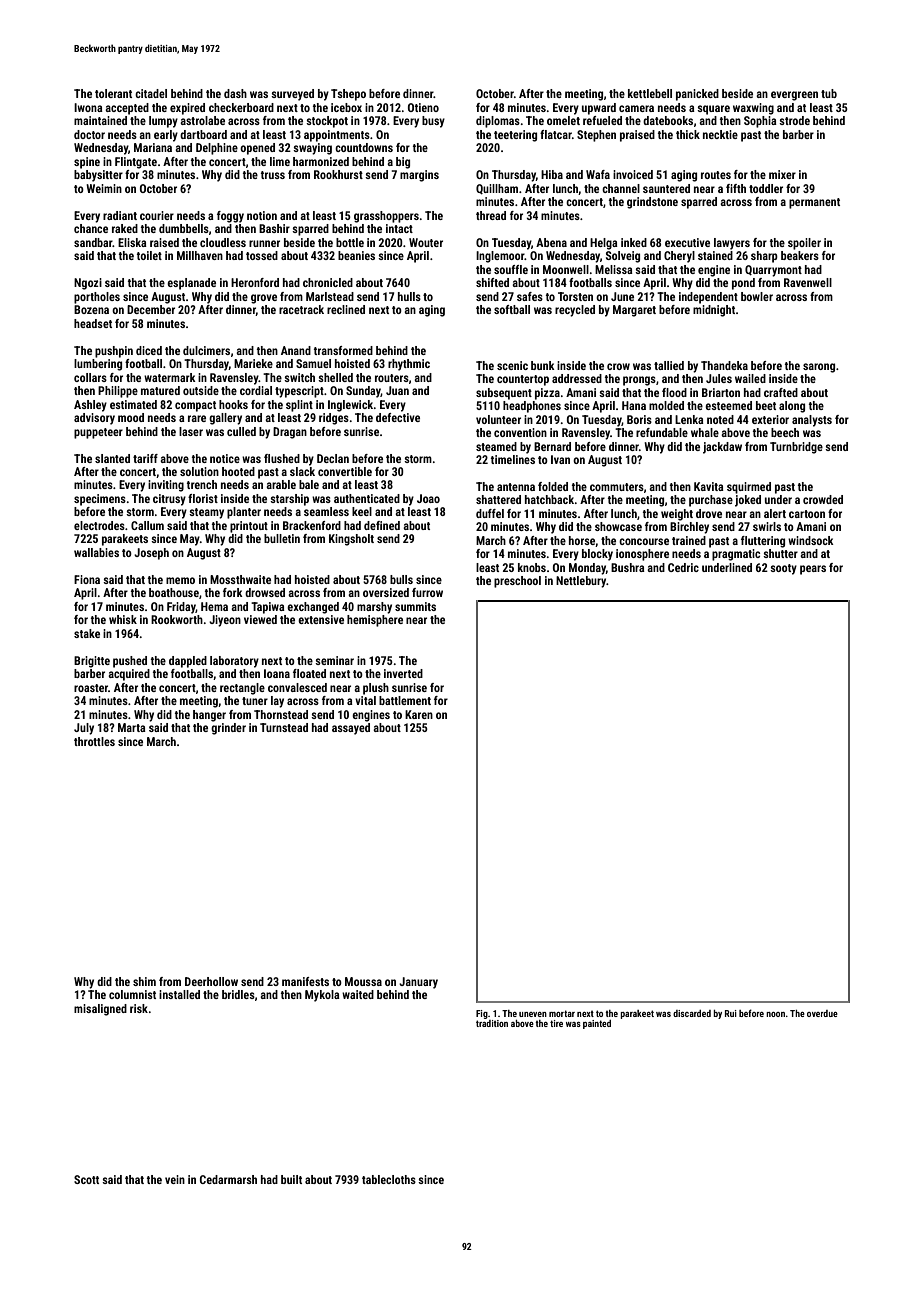  Describe the element at coordinates (419, 714) in the screenshot. I see `Karen` at that location.
